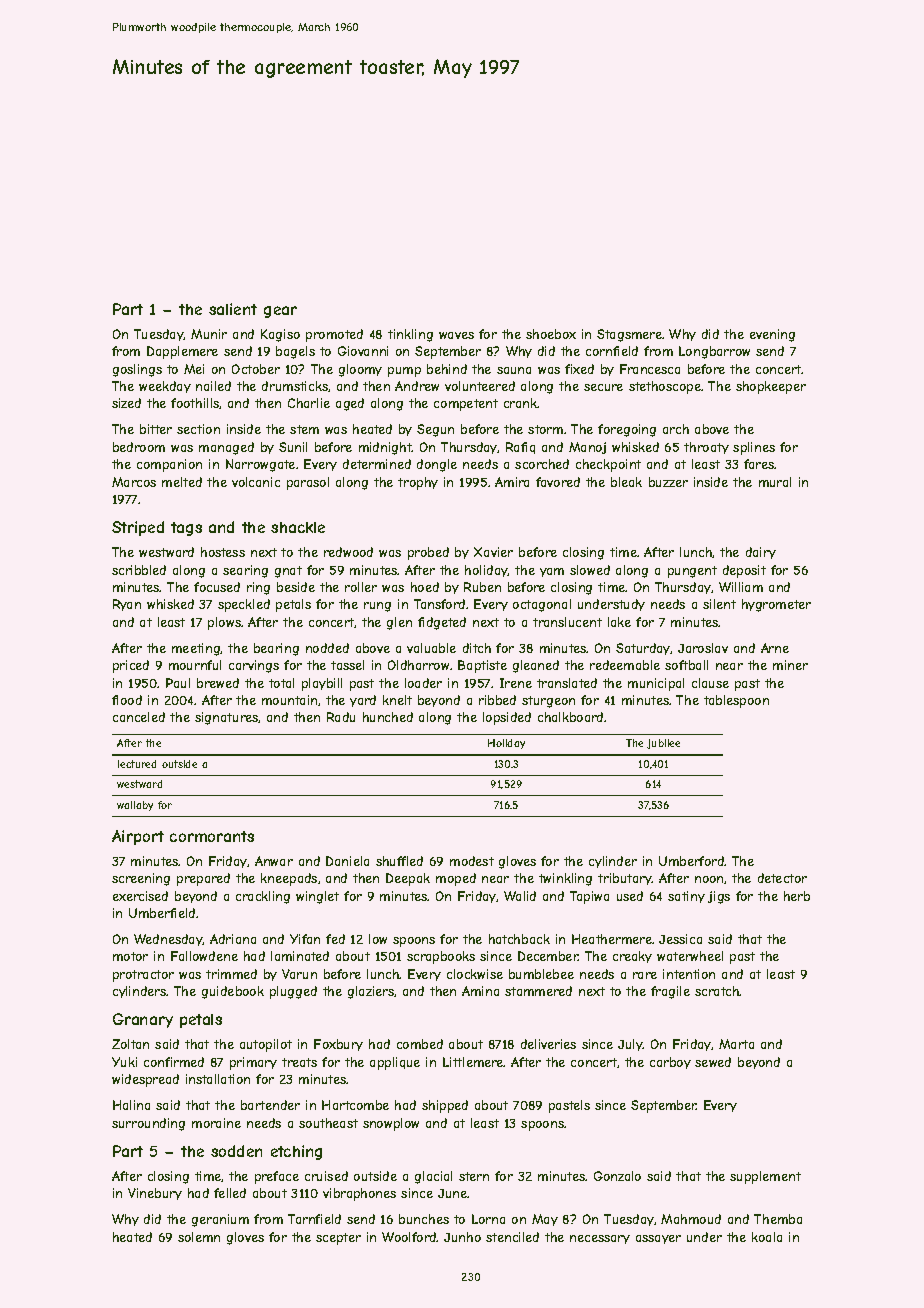  I want to click on assayer, so click(658, 1239).
